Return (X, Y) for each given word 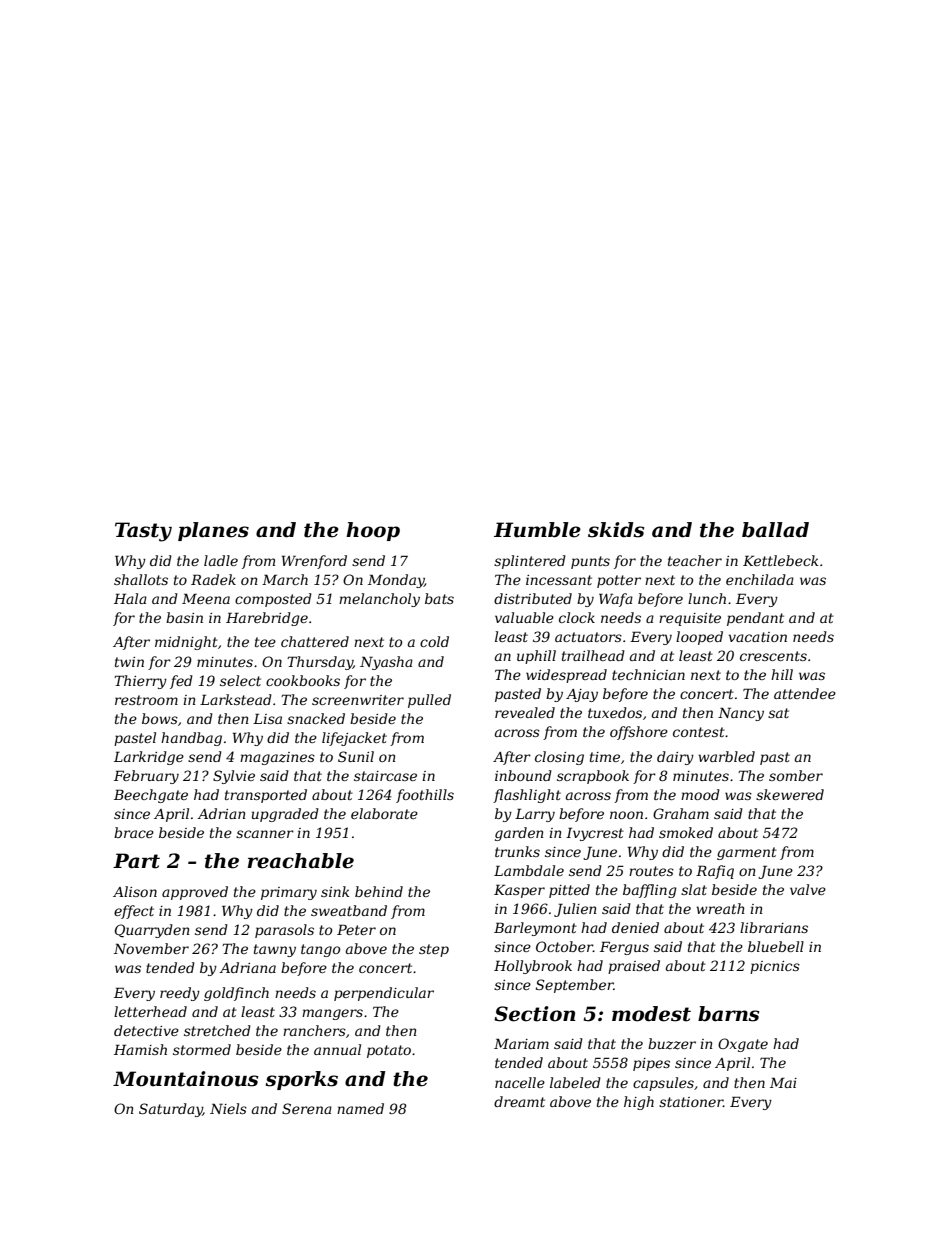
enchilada (760, 579)
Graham (681, 813)
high (639, 1103)
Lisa (267, 718)
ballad (775, 530)
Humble (537, 530)
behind (379, 891)
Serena (307, 1108)
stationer (691, 1102)
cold (434, 641)
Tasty (143, 532)
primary (289, 893)
